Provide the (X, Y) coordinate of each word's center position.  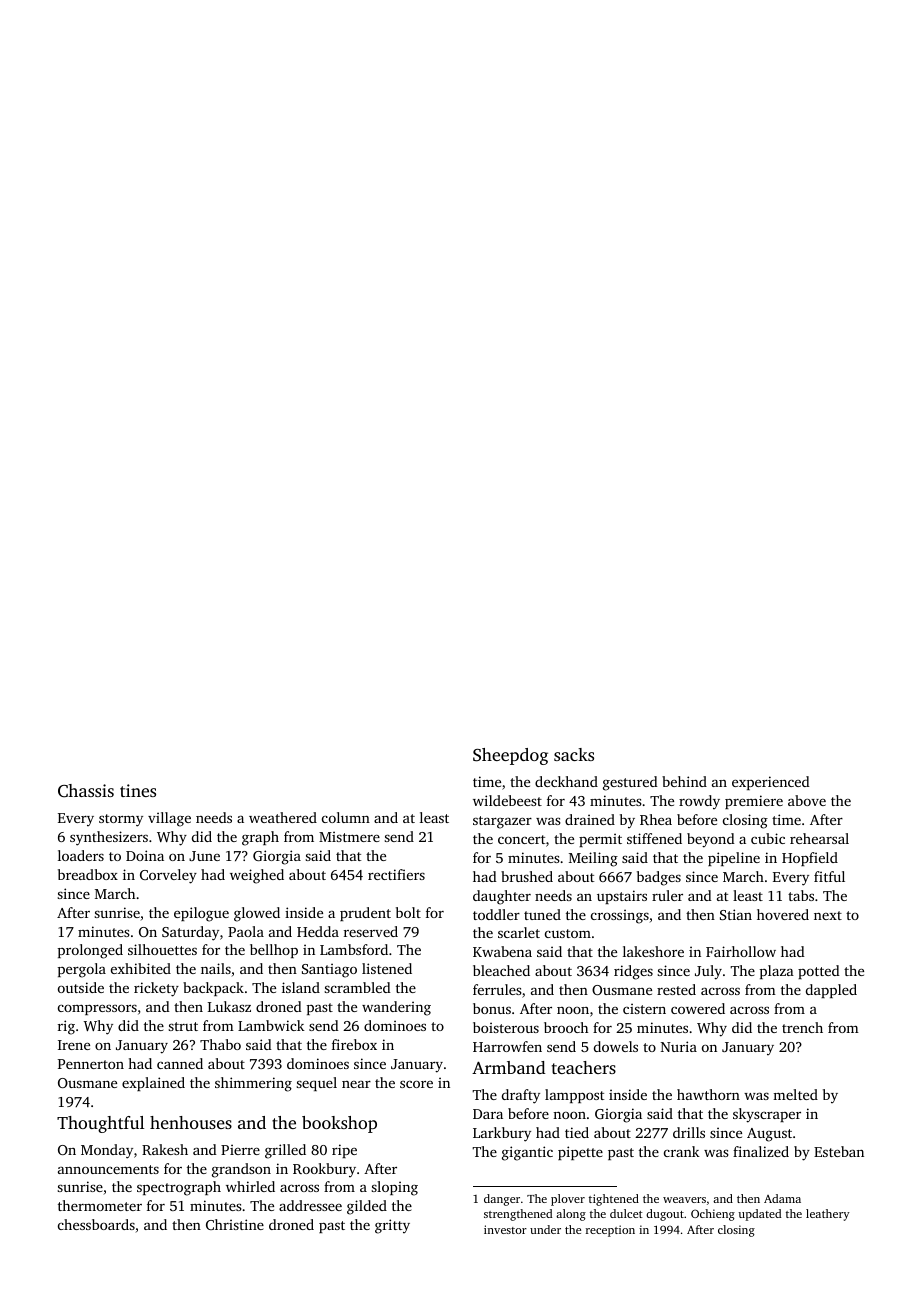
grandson (241, 1170)
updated (759, 1215)
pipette (580, 1153)
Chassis (86, 791)
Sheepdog (510, 756)
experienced (771, 783)
